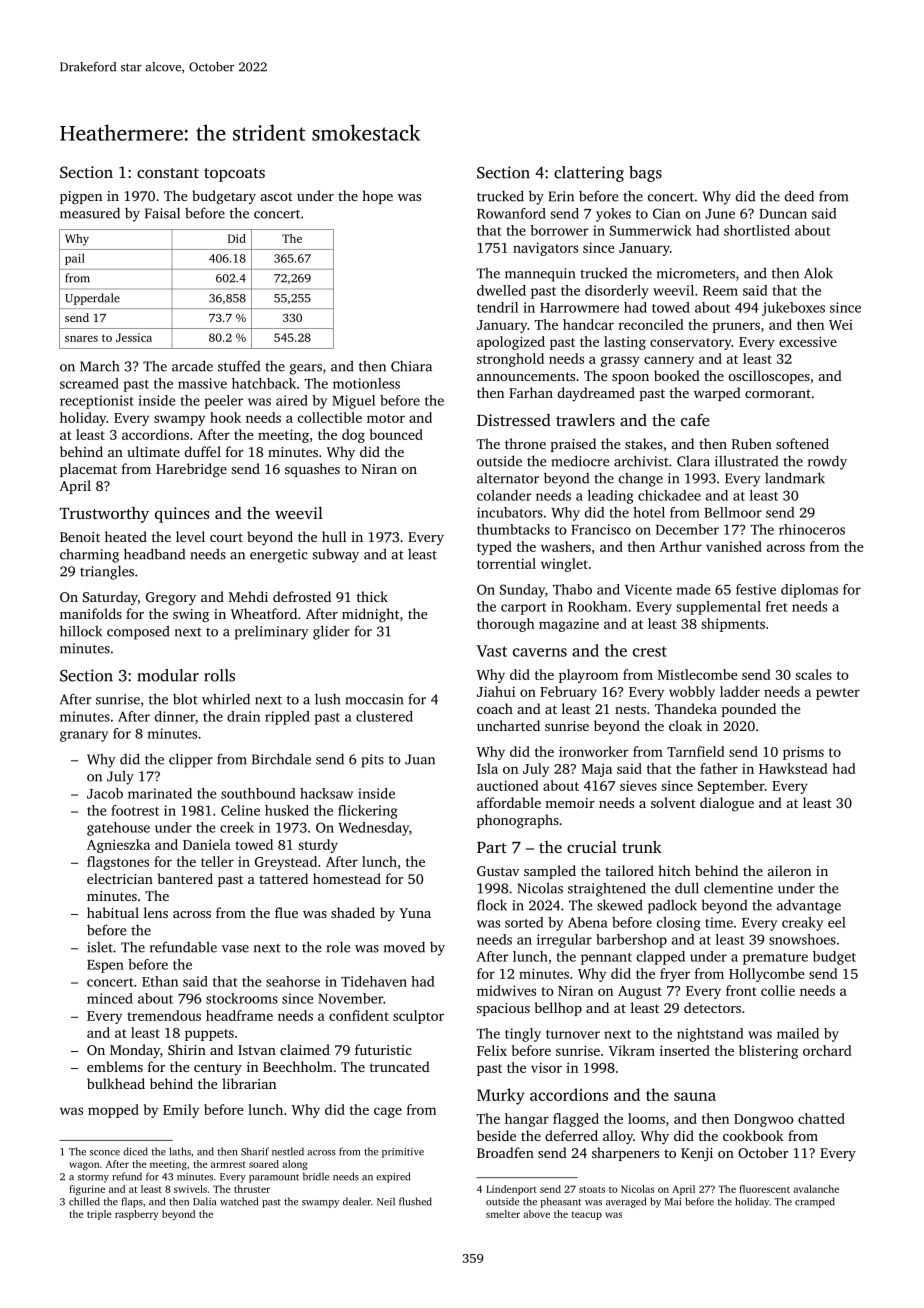  What do you see at coordinates (162, 213) in the screenshot?
I see `Faisal` at bounding box center [162, 213].
